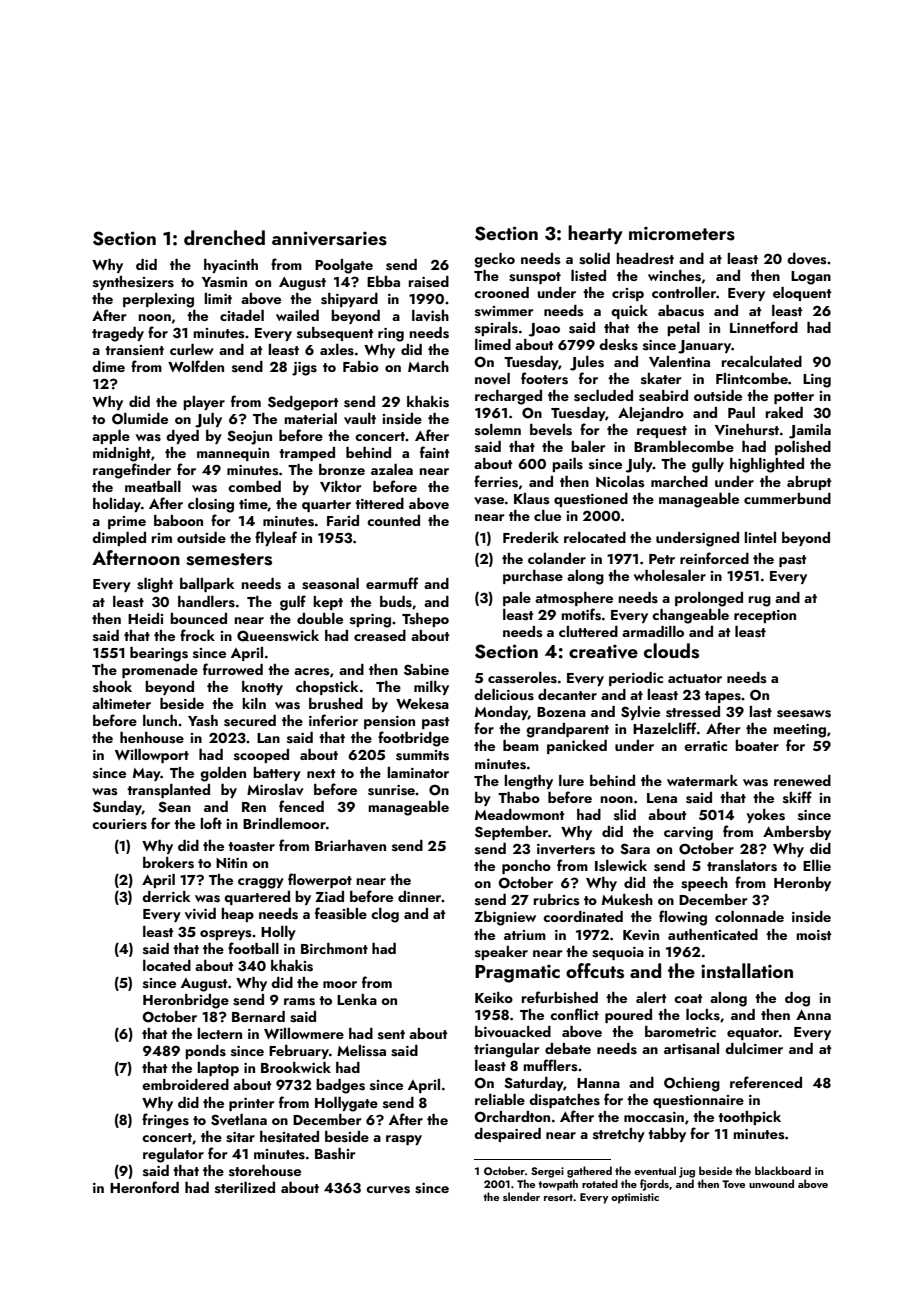  What do you see at coordinates (489, 501) in the screenshot?
I see `vase` at bounding box center [489, 501].
